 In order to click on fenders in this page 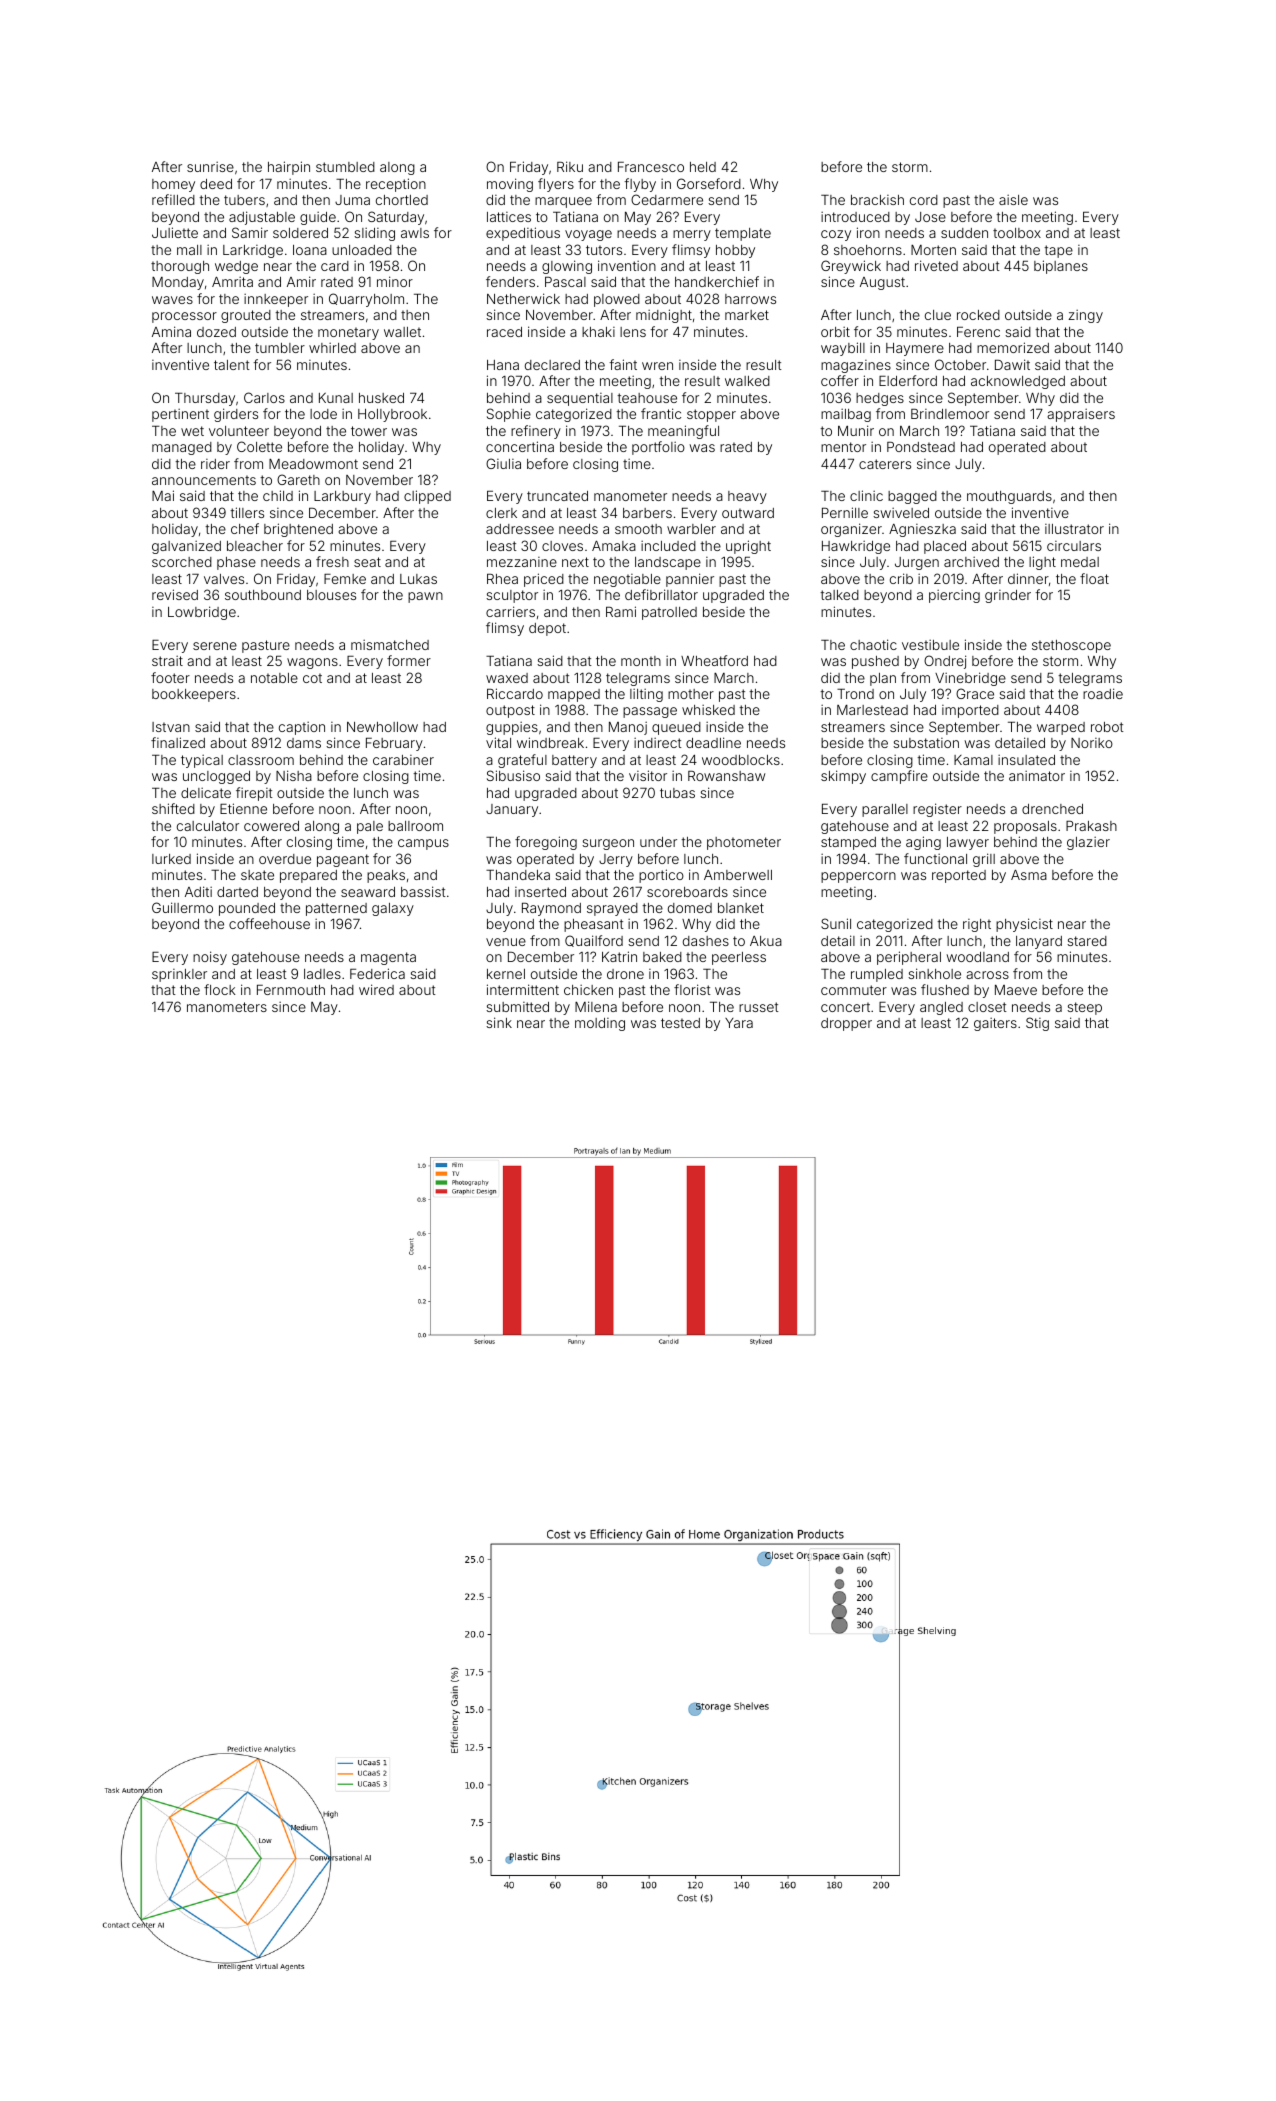, I will do `click(510, 281)`.
